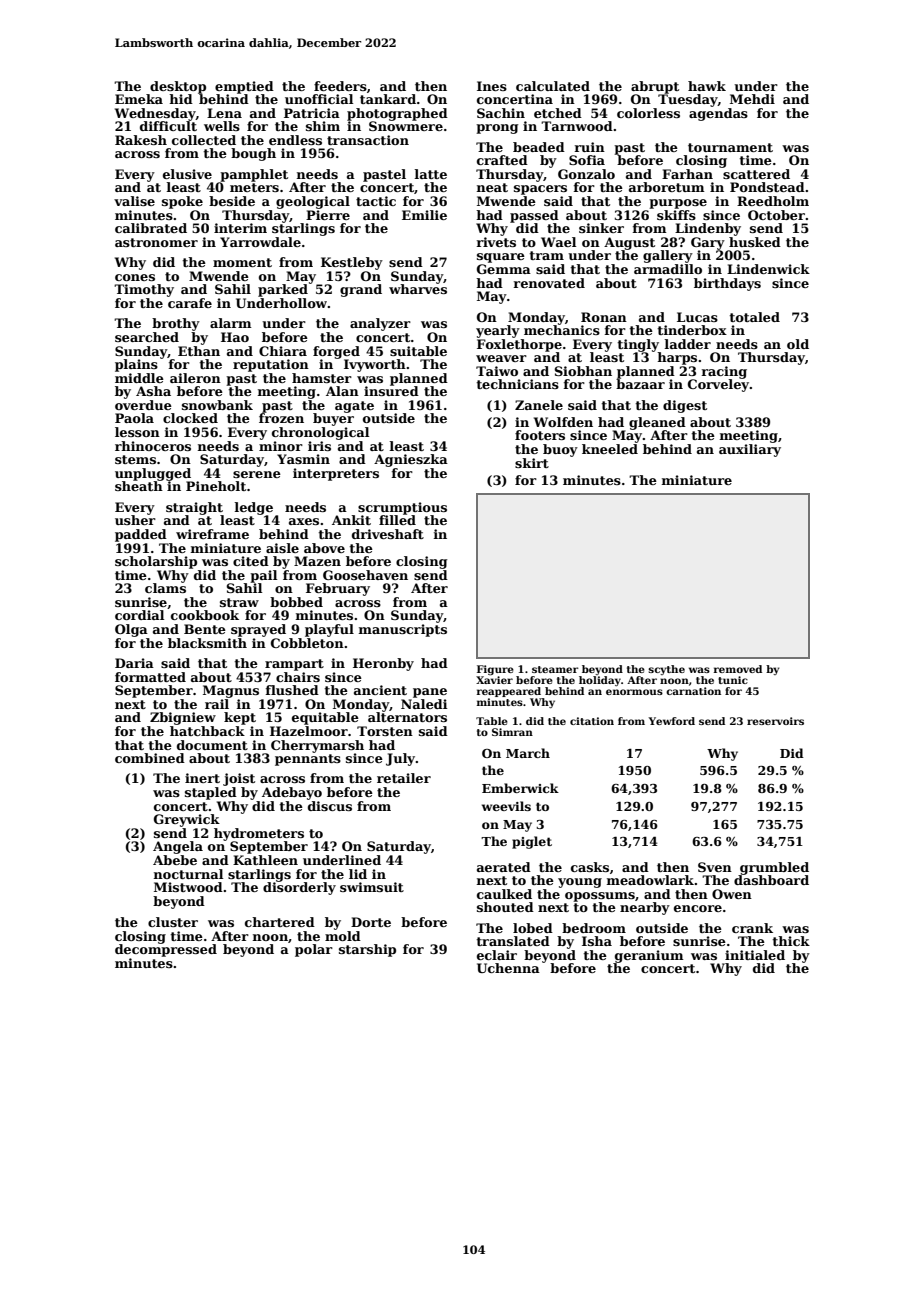 This screenshot has height=1308, width=924. I want to click on combined, so click(150, 758).
